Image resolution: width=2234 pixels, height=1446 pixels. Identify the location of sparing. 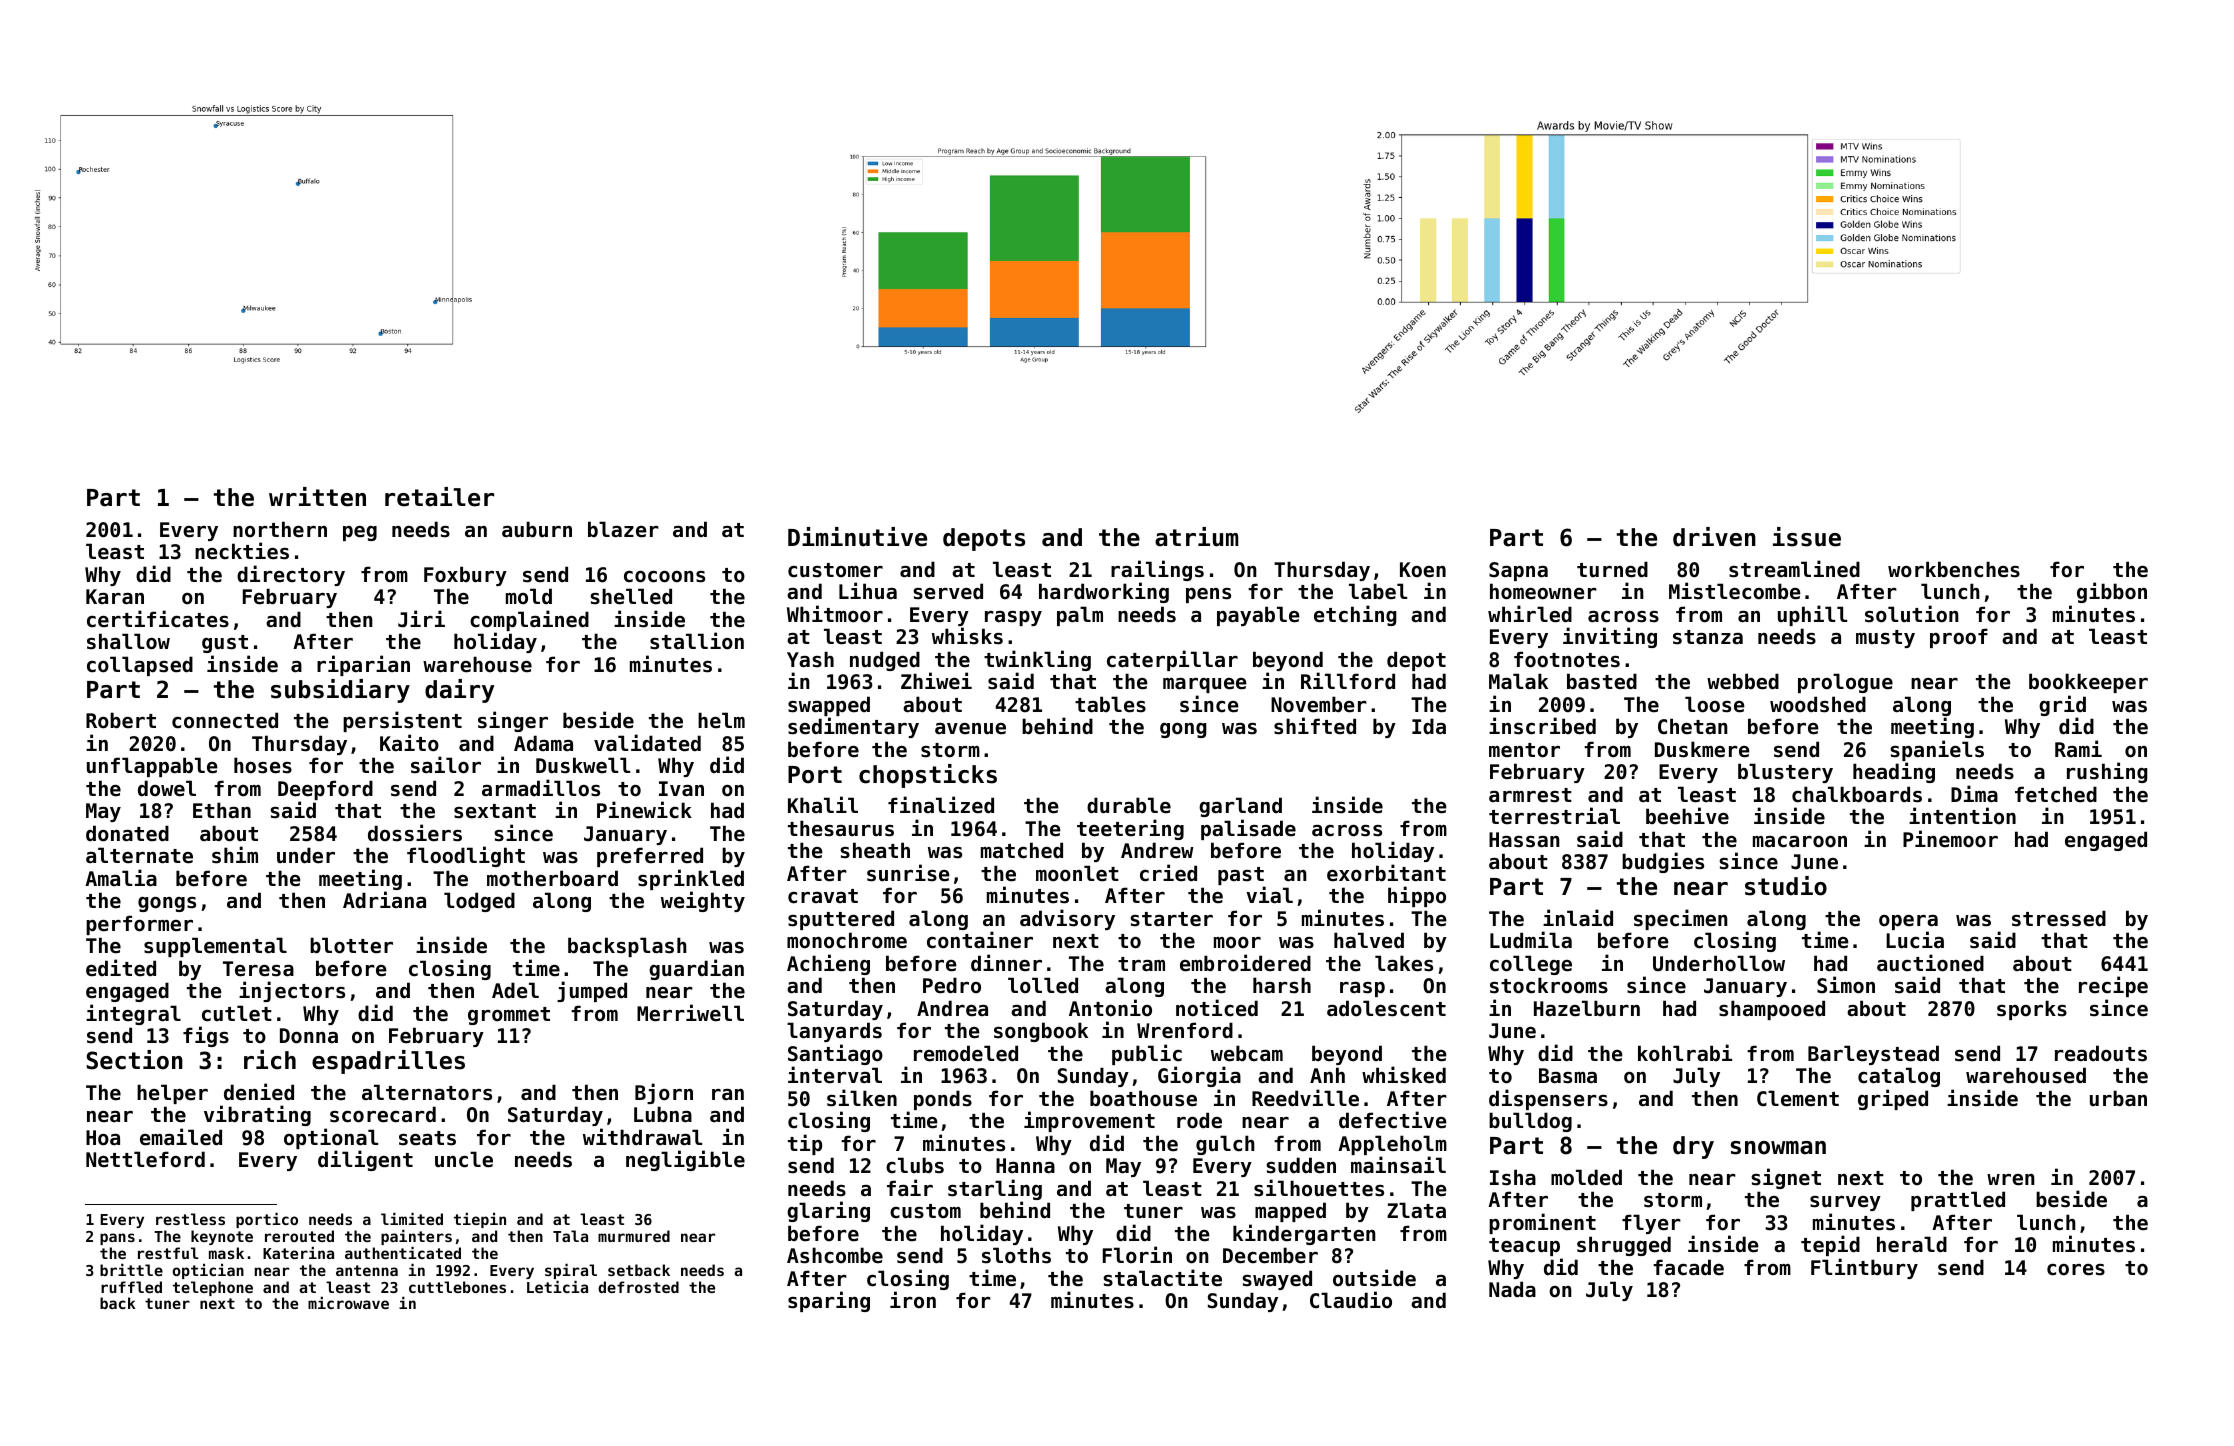
(829, 1301).
